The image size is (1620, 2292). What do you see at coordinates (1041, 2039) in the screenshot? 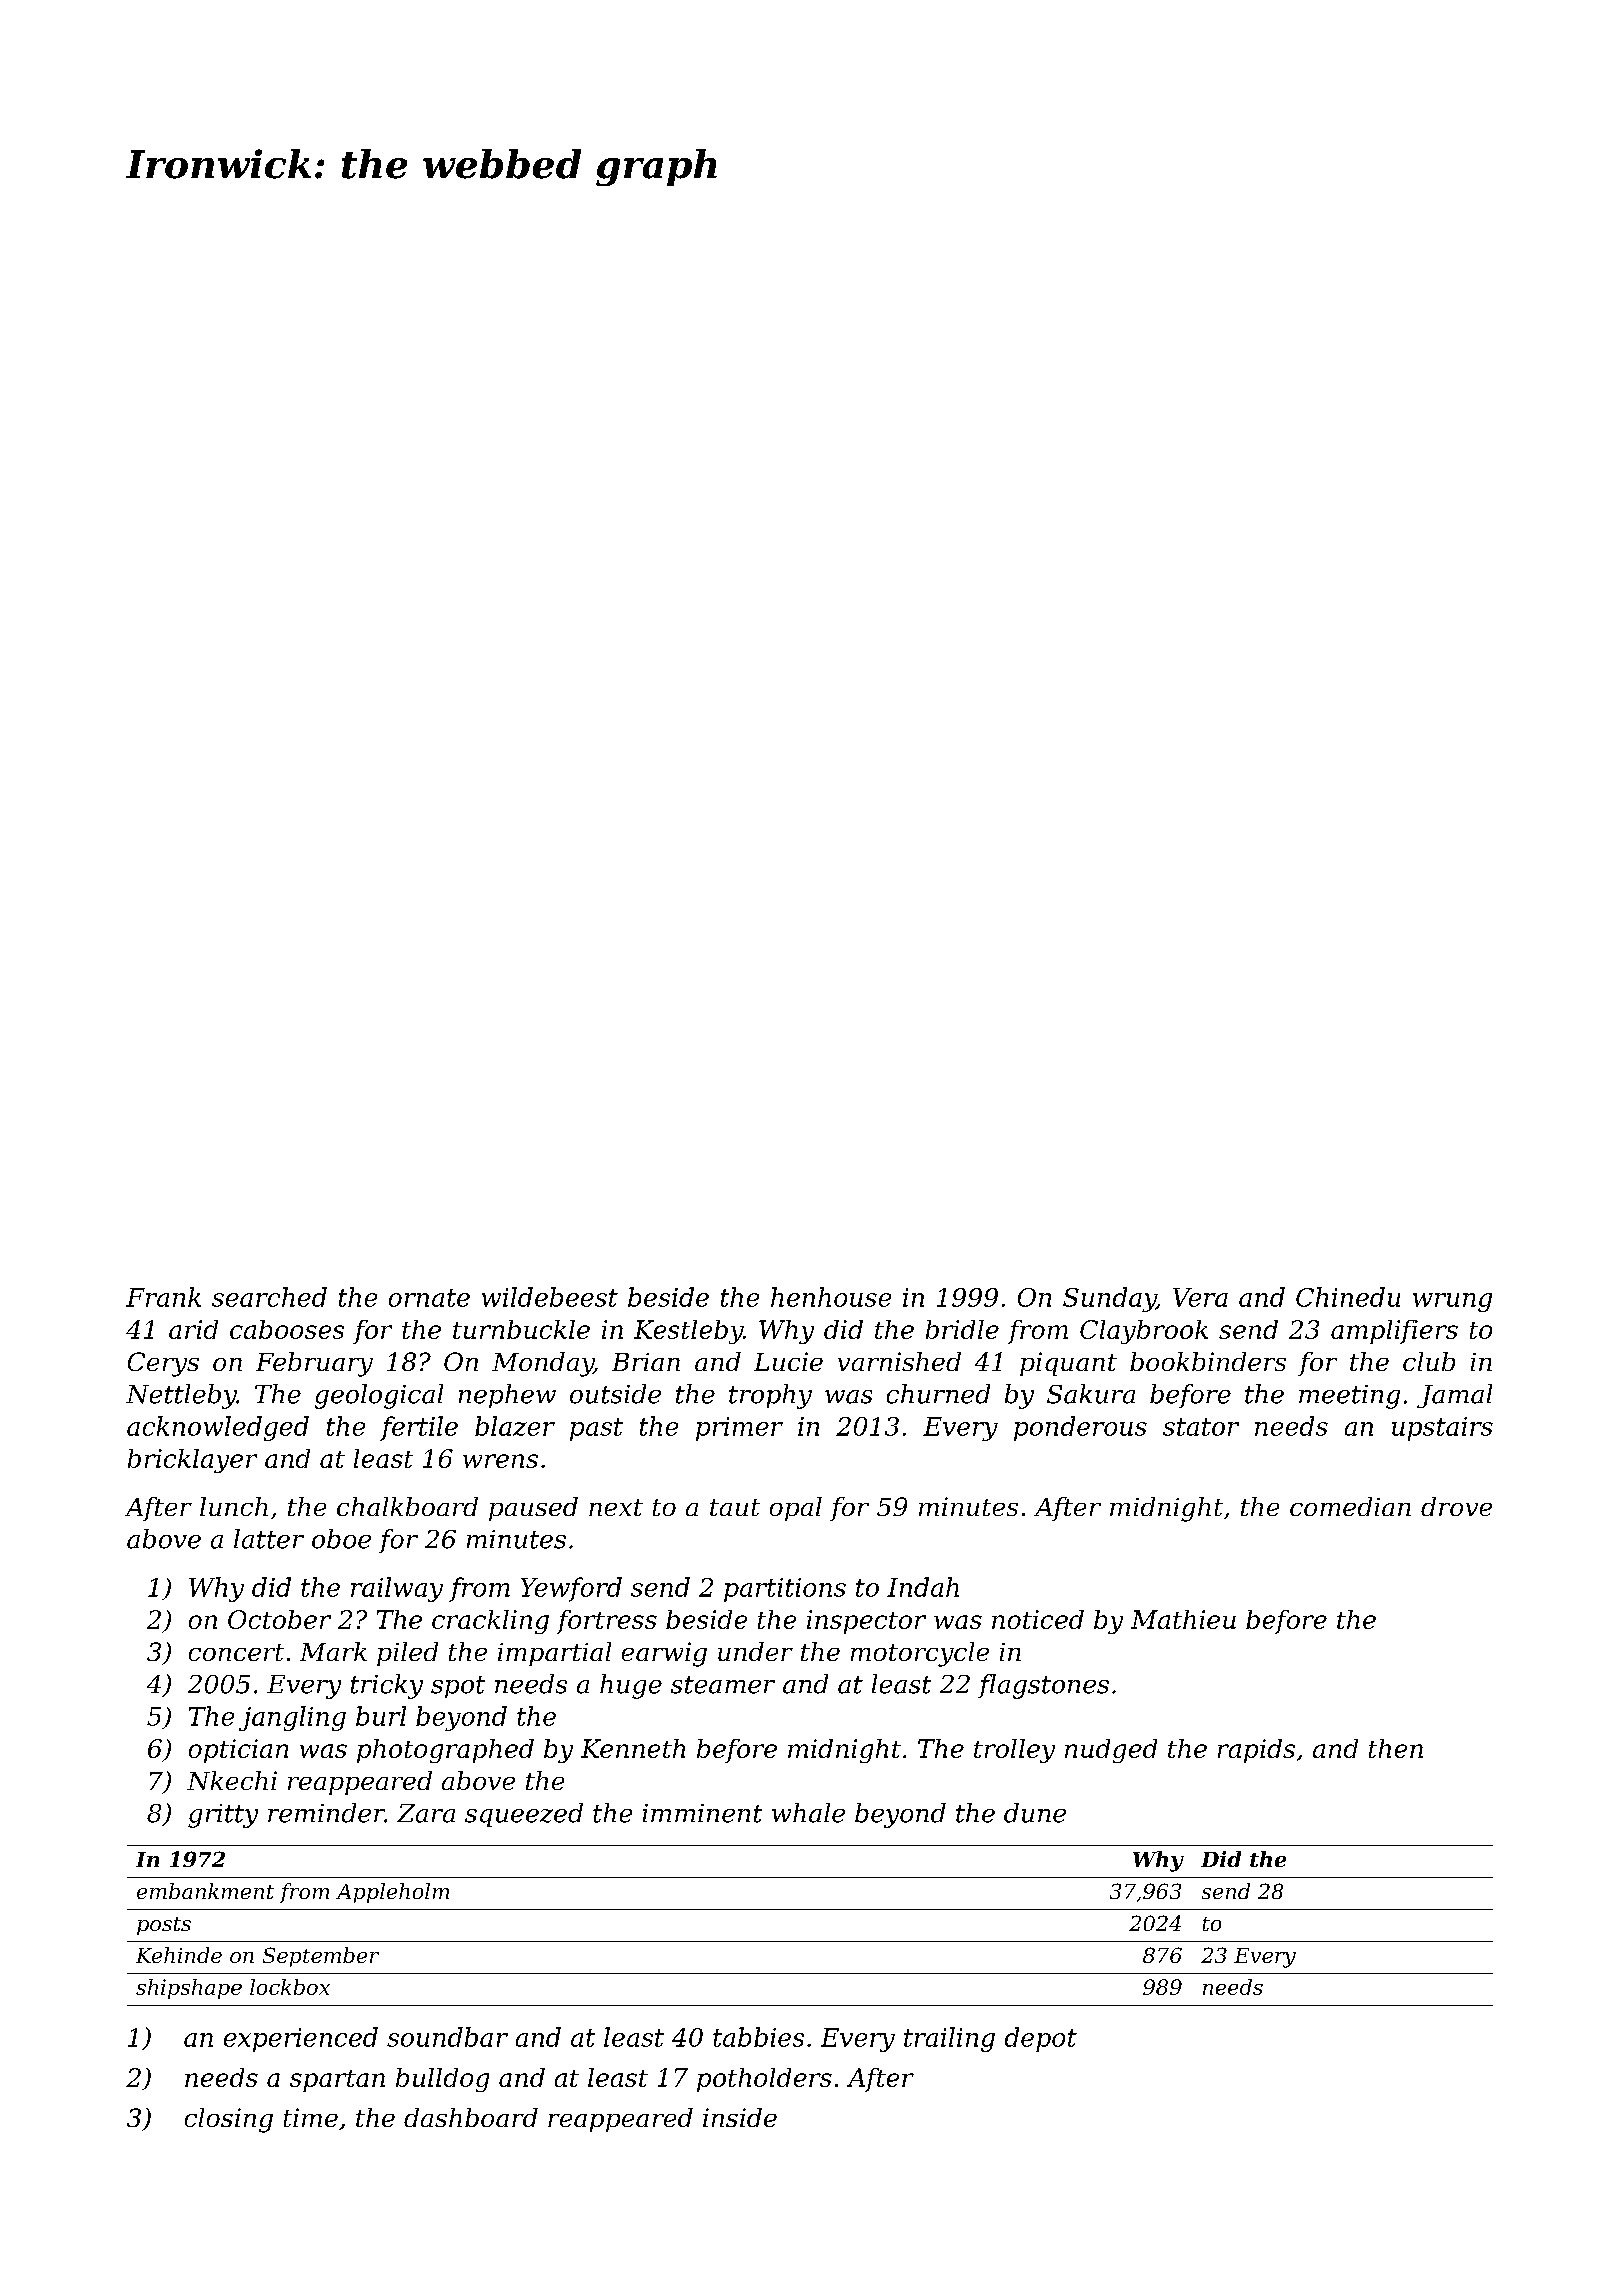
I see `depot` at bounding box center [1041, 2039].
